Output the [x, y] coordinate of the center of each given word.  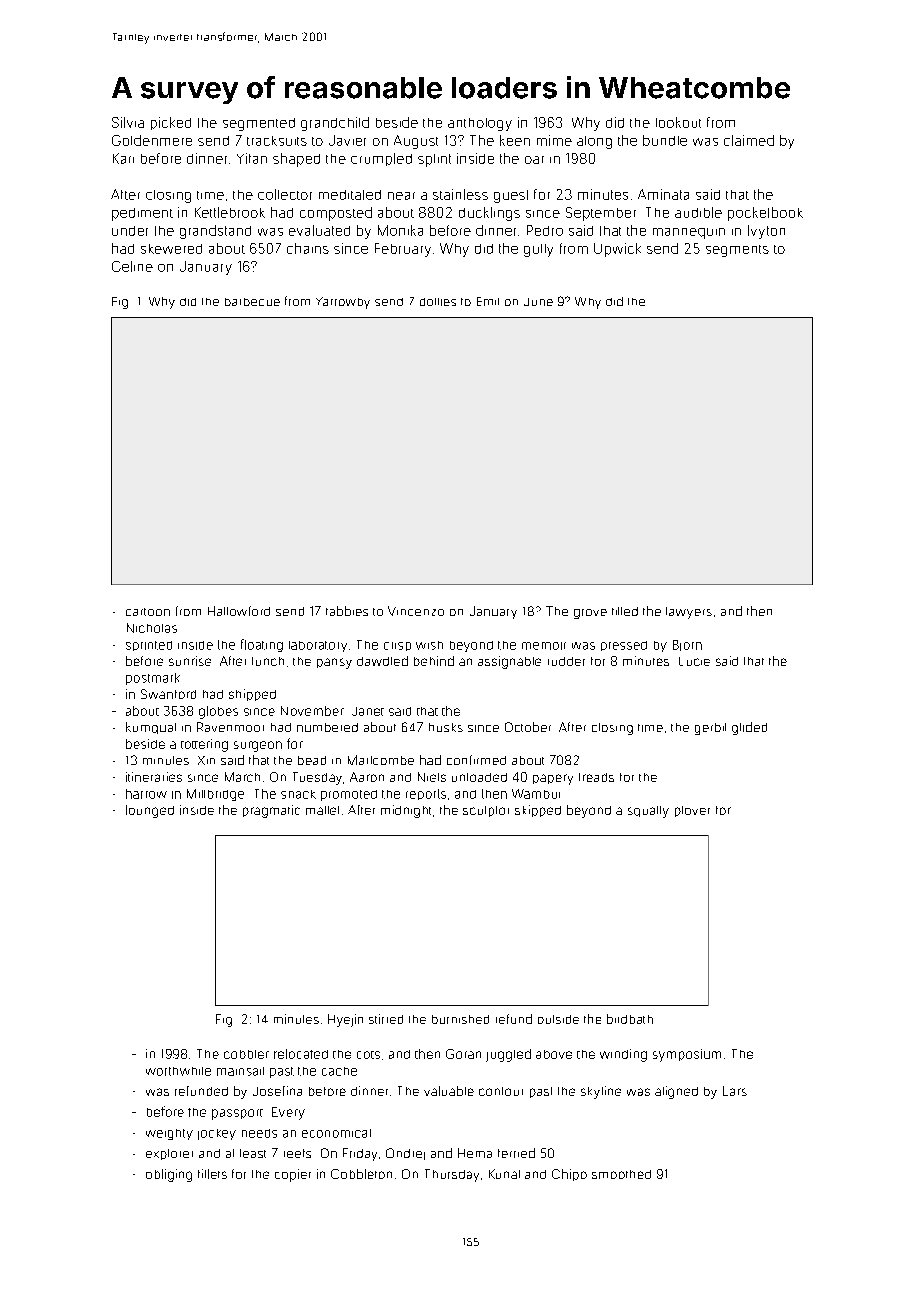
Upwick [617, 250]
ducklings [489, 214]
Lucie [694, 661]
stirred [386, 1019]
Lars [735, 1091]
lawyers [689, 613]
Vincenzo [416, 611]
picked [171, 123]
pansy [334, 663]
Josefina [277, 1091]
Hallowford [239, 611]
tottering [204, 745]
